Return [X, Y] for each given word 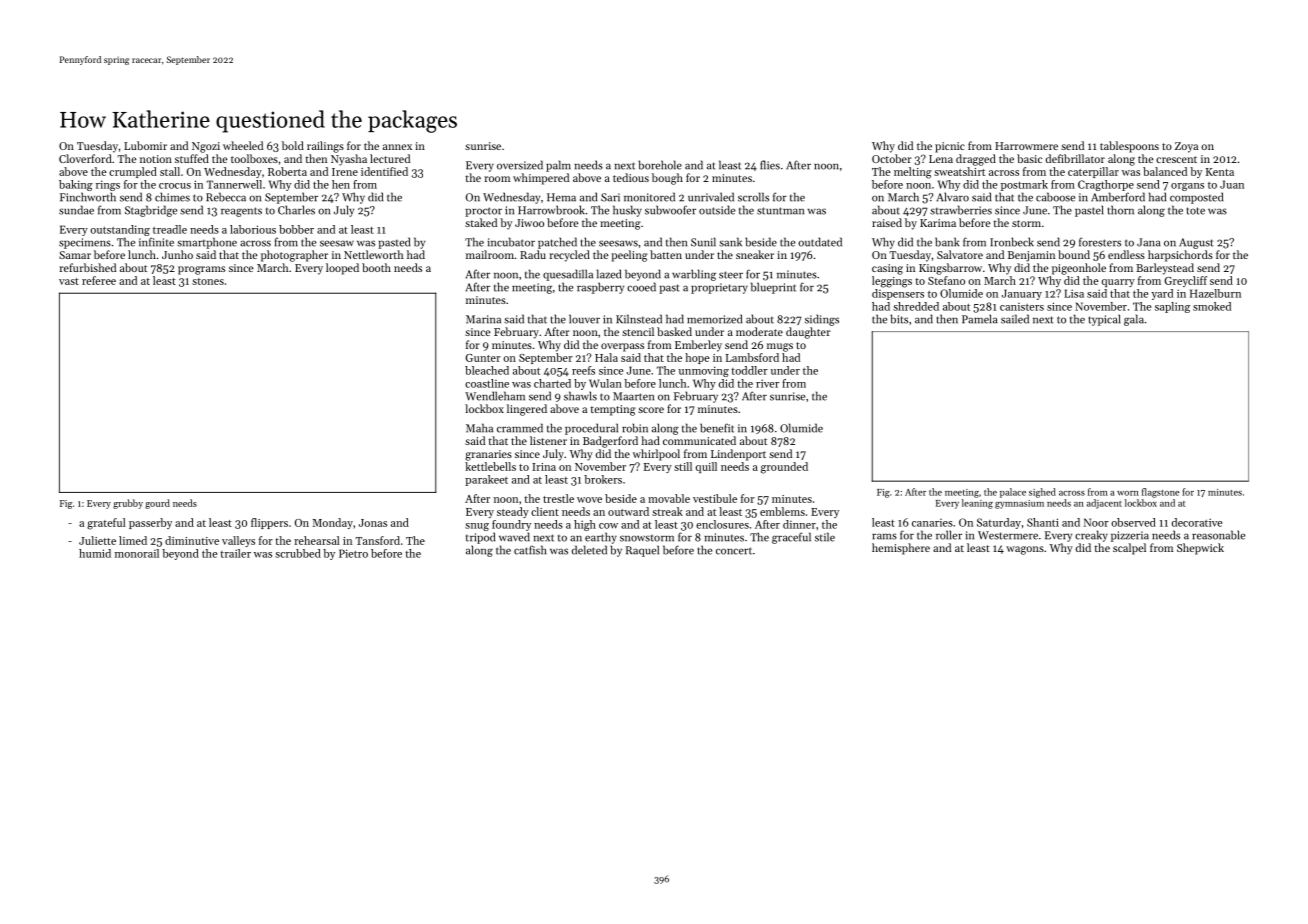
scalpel [1129, 549]
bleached [487, 370]
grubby [128, 504]
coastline [487, 383]
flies [770, 165]
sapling [1172, 307]
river [767, 383]
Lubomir [145, 145]
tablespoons [1129, 147]
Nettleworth [374, 254]
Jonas [373, 523]
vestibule [715, 498]
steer [731, 275]
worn [1128, 493]
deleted [589, 550]
